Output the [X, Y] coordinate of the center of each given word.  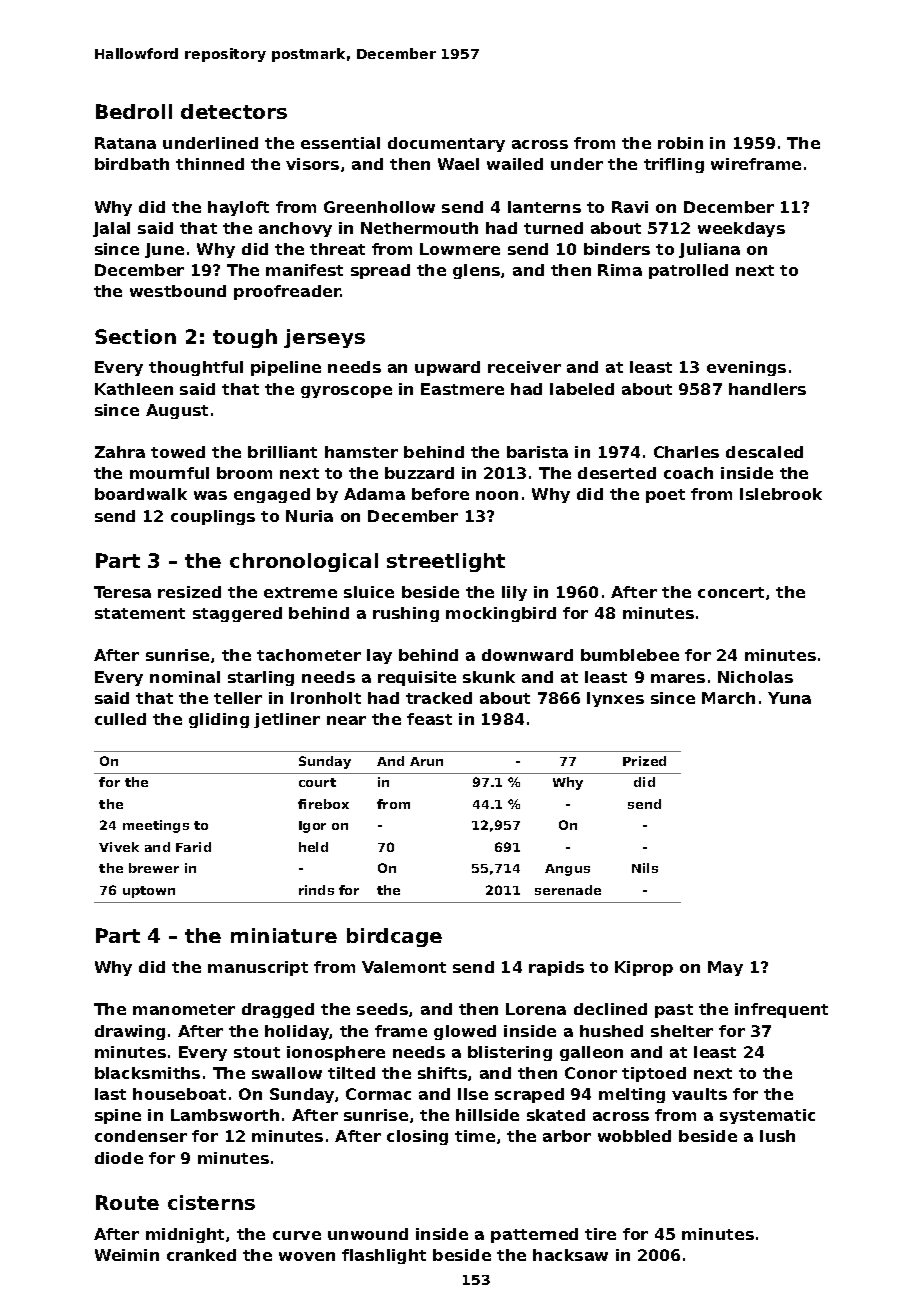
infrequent [781, 1010]
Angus [567, 870]
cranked [201, 1255]
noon [497, 495]
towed [178, 452]
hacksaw [570, 1255]
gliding [219, 720]
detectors [234, 111]
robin [680, 143]
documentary [446, 144]
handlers [767, 389]
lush [777, 1136]
